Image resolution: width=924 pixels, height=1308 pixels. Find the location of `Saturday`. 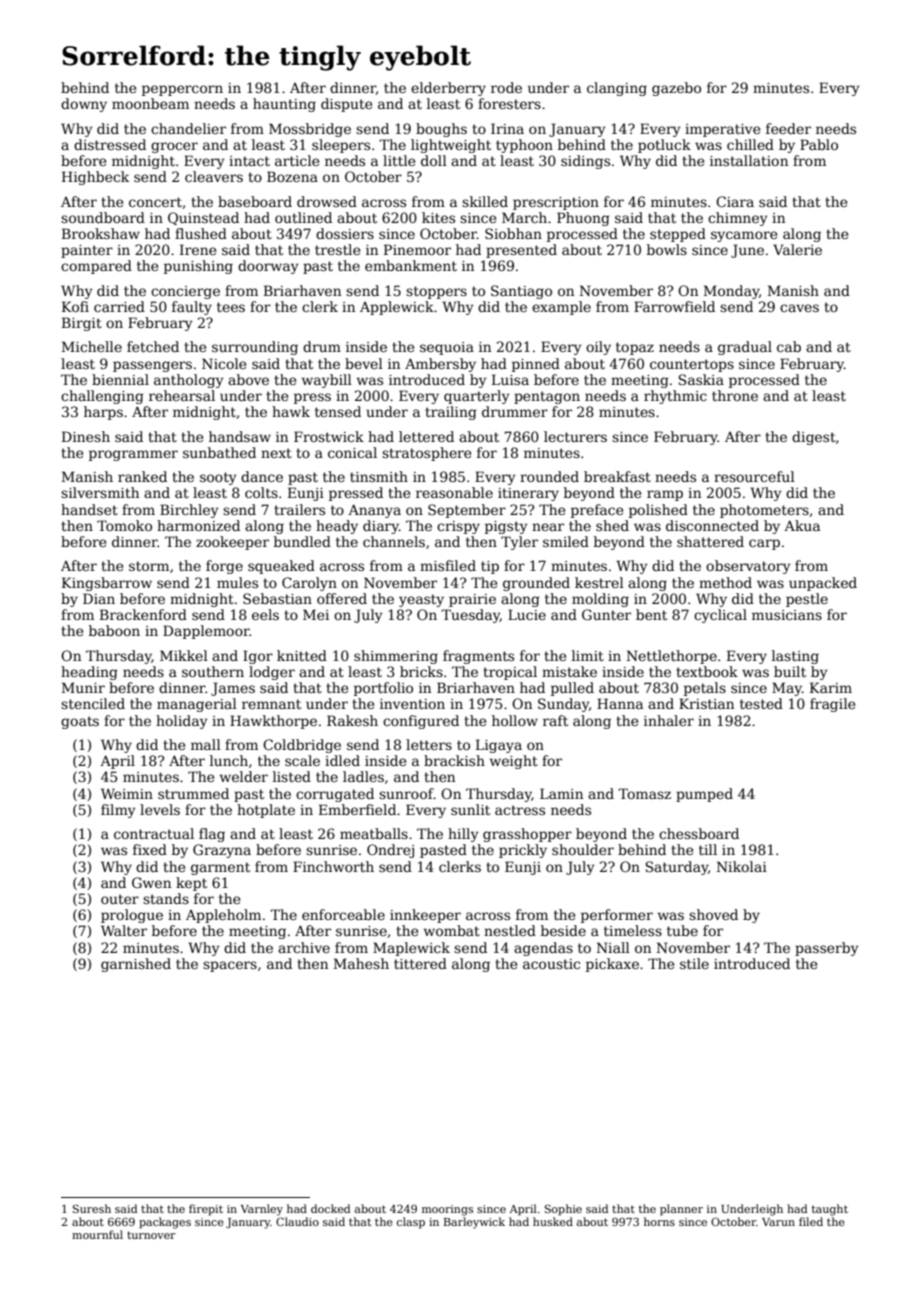

Saturday is located at coordinates (677, 868).
